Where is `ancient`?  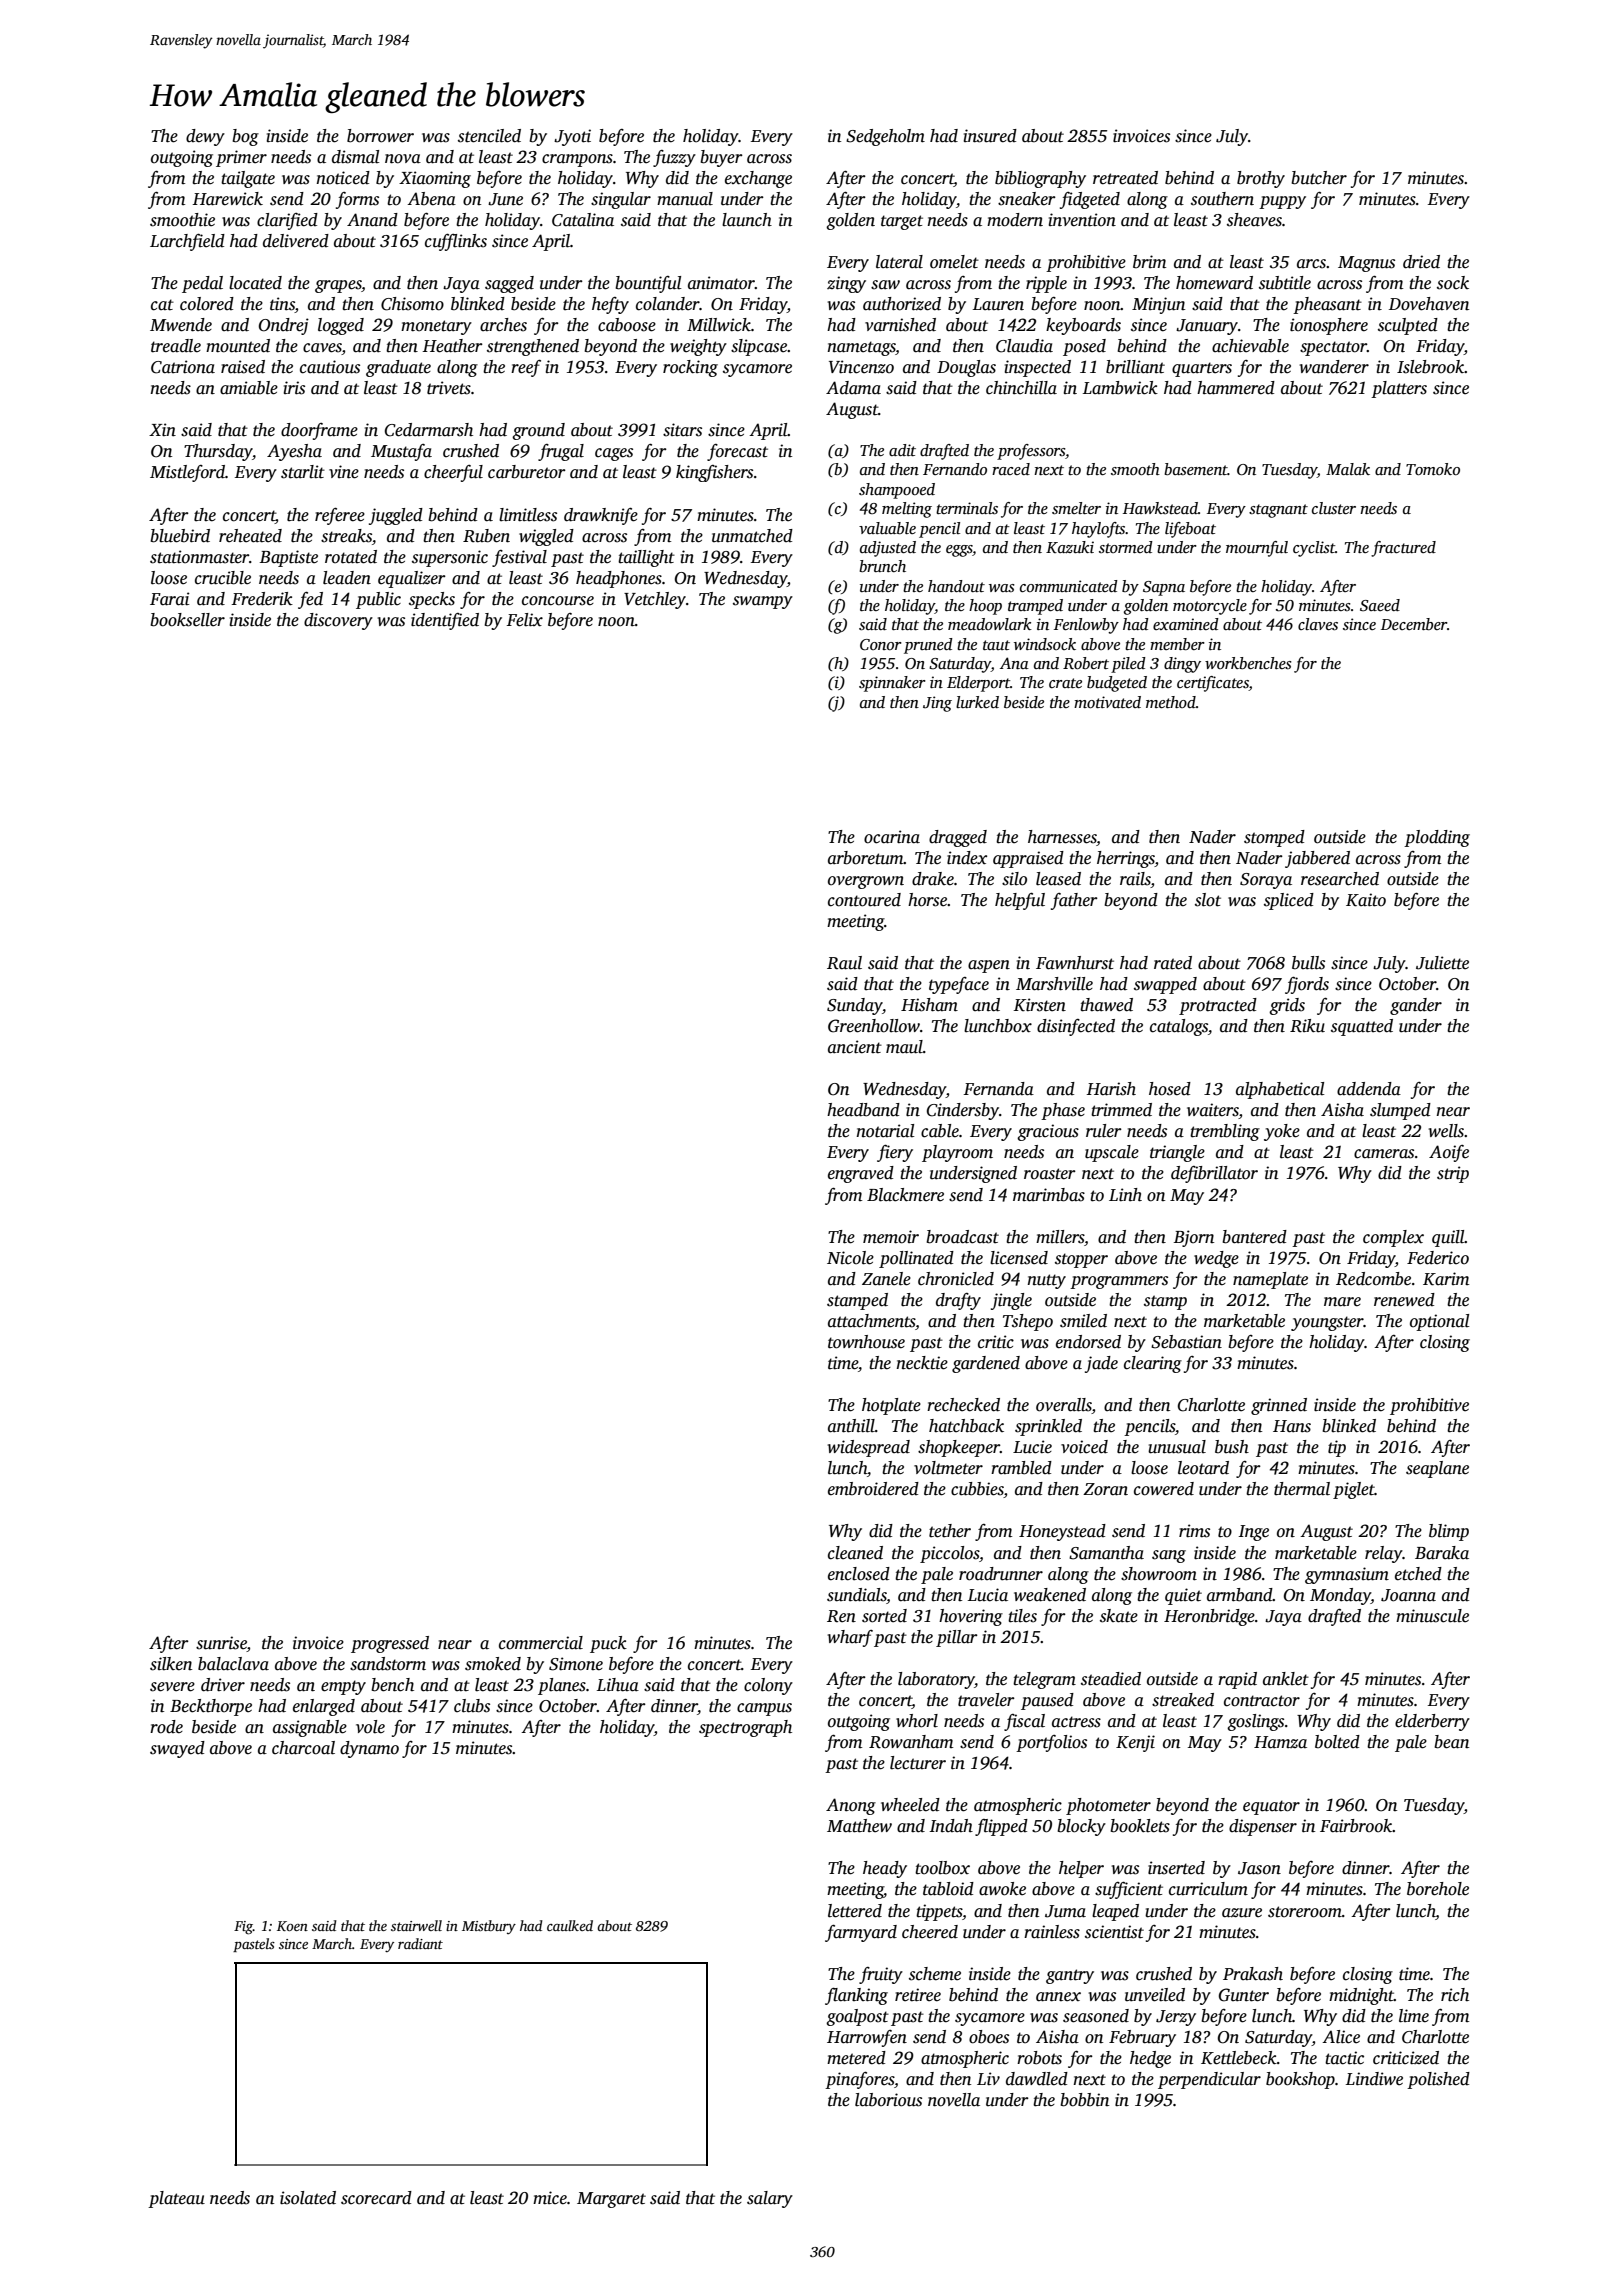
ancient is located at coordinates (855, 1047).
